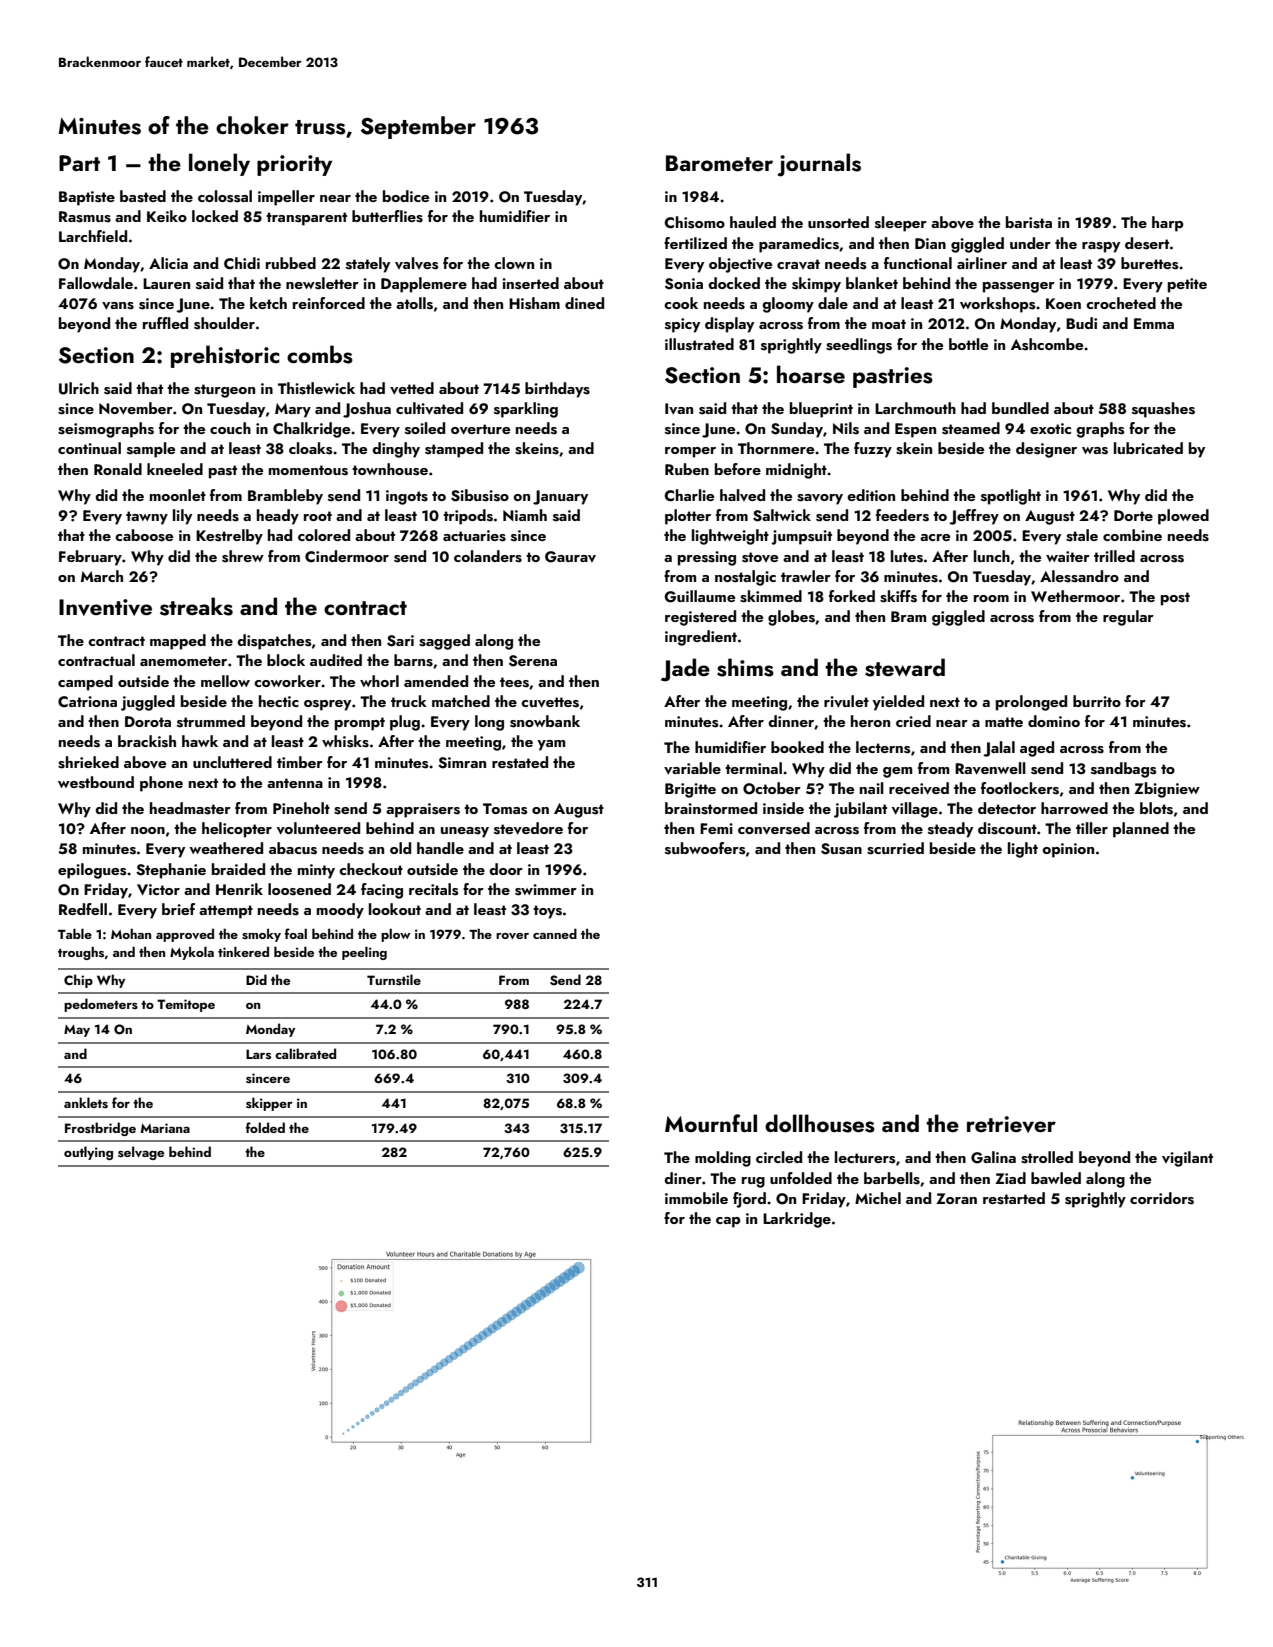 The height and width of the screenshot is (1647, 1273). I want to click on streaks, so click(196, 606).
